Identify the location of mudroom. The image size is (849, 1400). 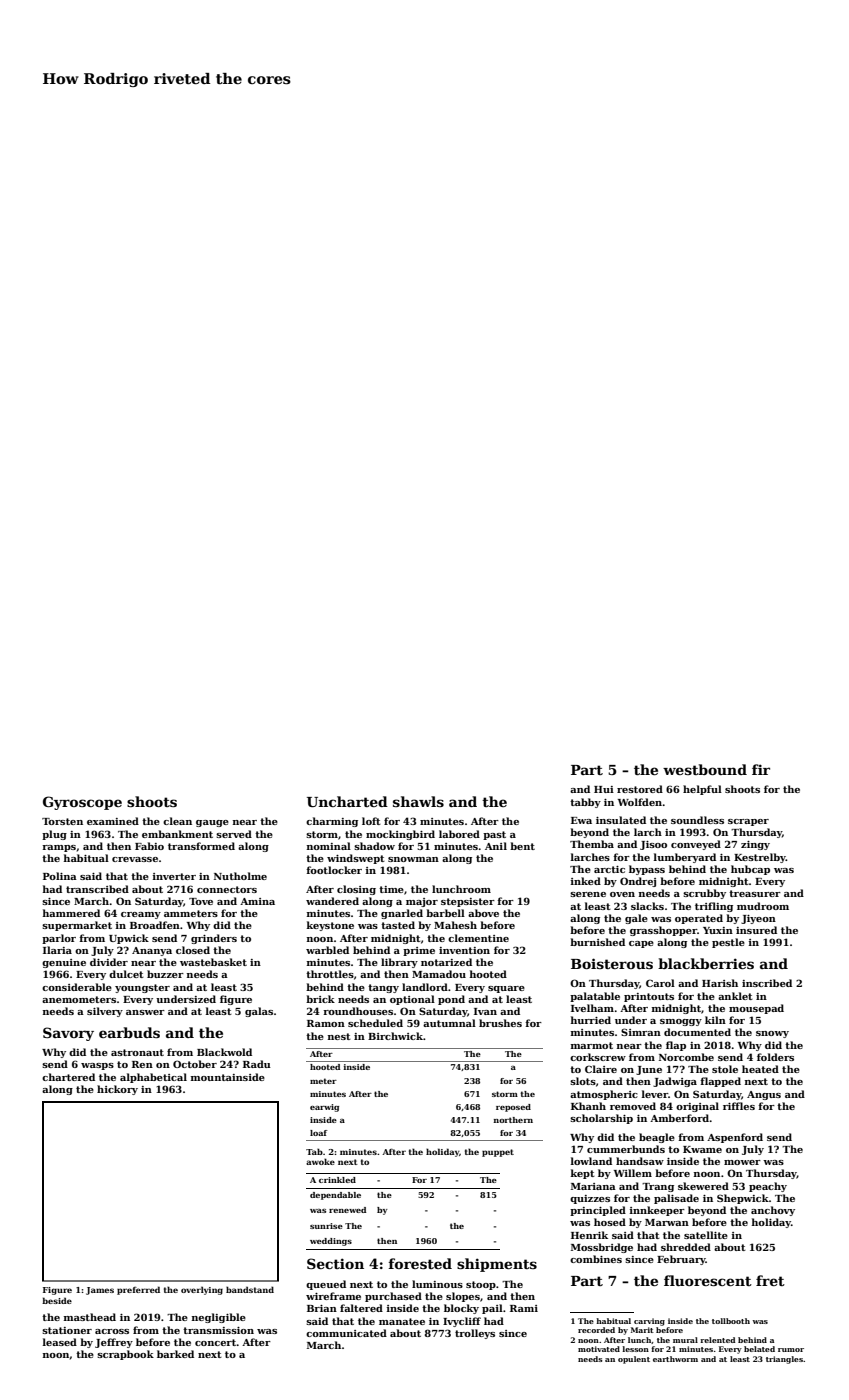
(763, 906).
